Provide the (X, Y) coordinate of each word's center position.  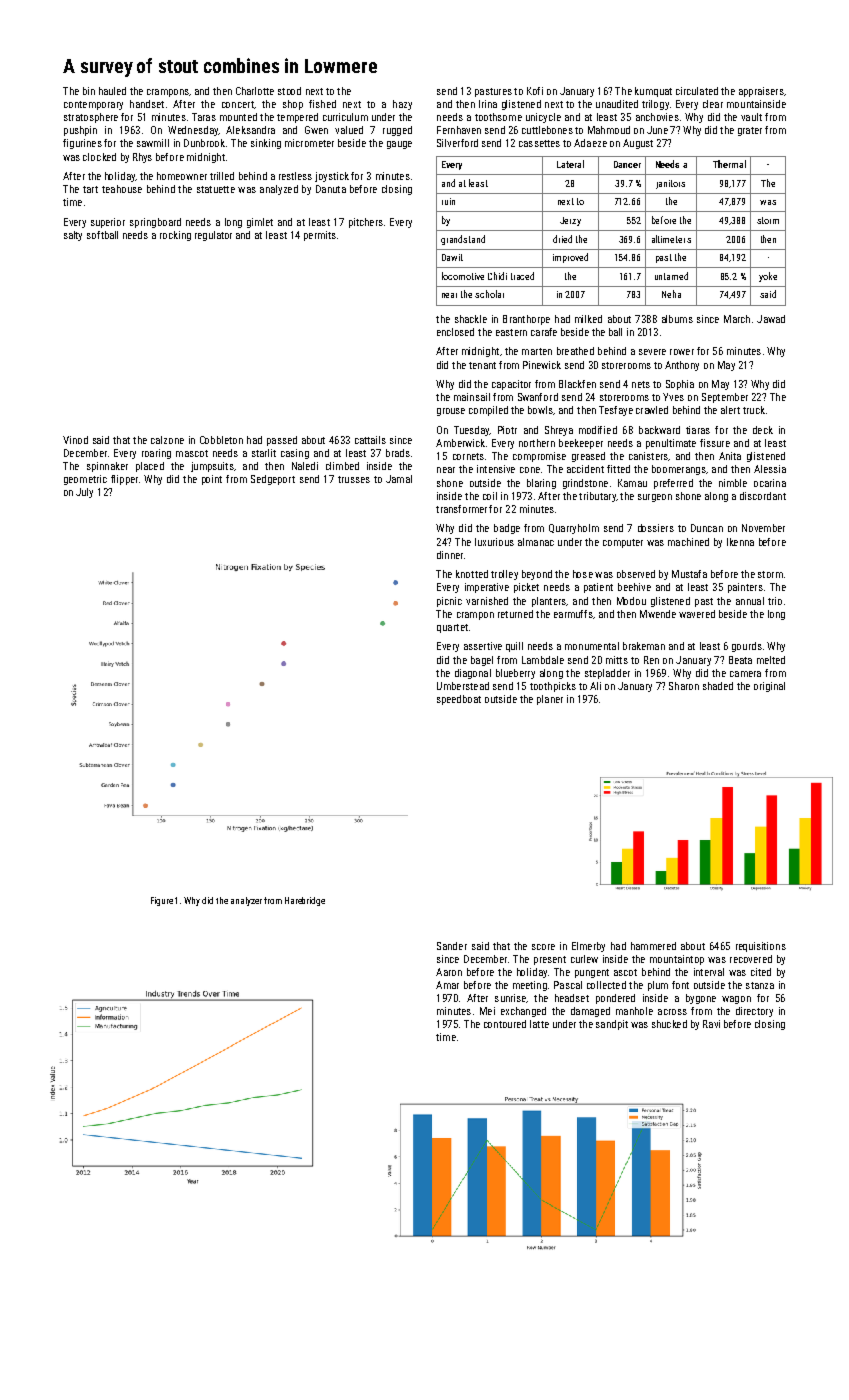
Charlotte (255, 91)
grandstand (463, 240)
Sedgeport (273, 480)
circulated (697, 91)
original (769, 687)
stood (289, 91)
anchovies (657, 117)
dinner (450, 555)
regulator (213, 236)
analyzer (246, 901)
